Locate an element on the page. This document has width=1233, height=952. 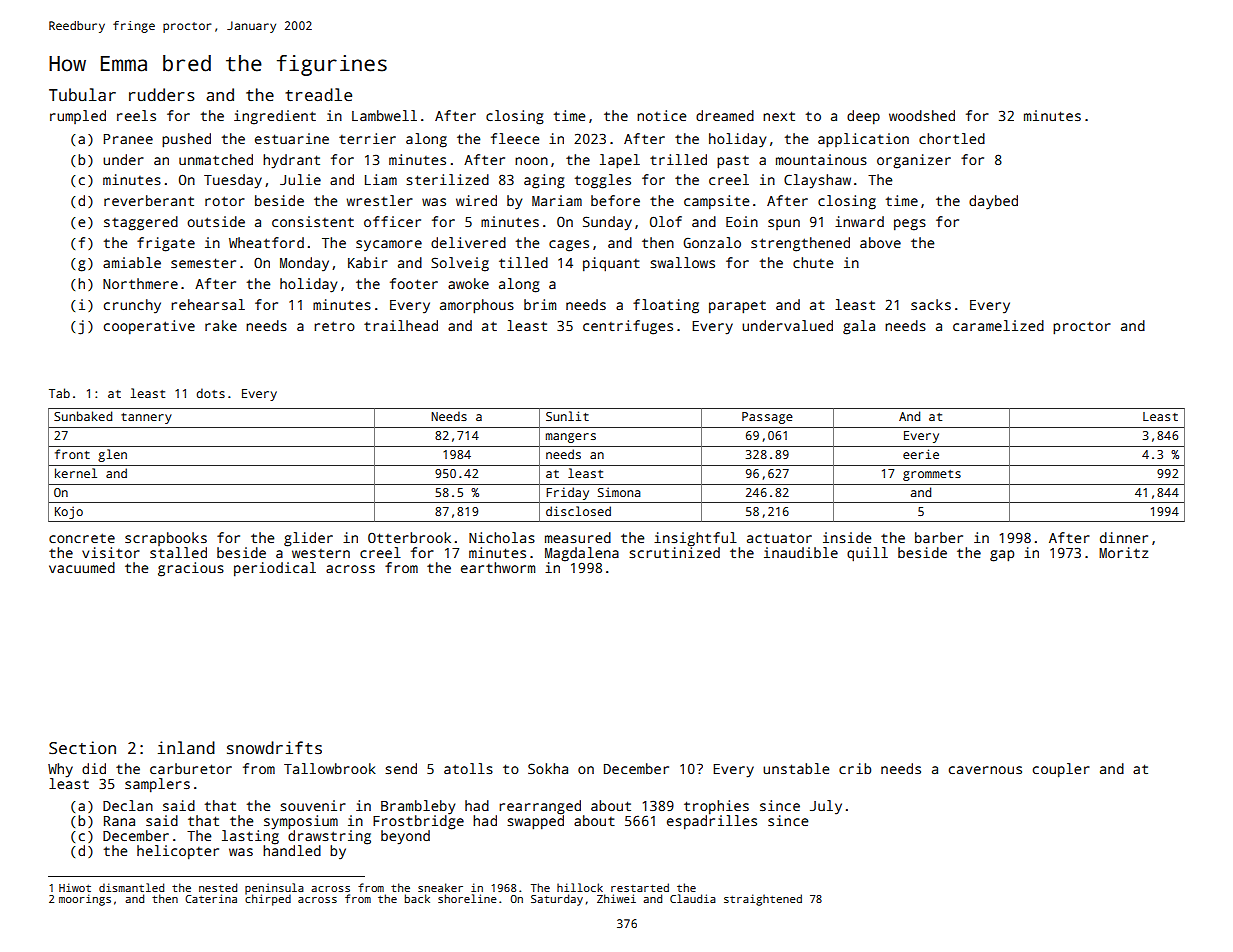
caramelized is located at coordinates (998, 325).
